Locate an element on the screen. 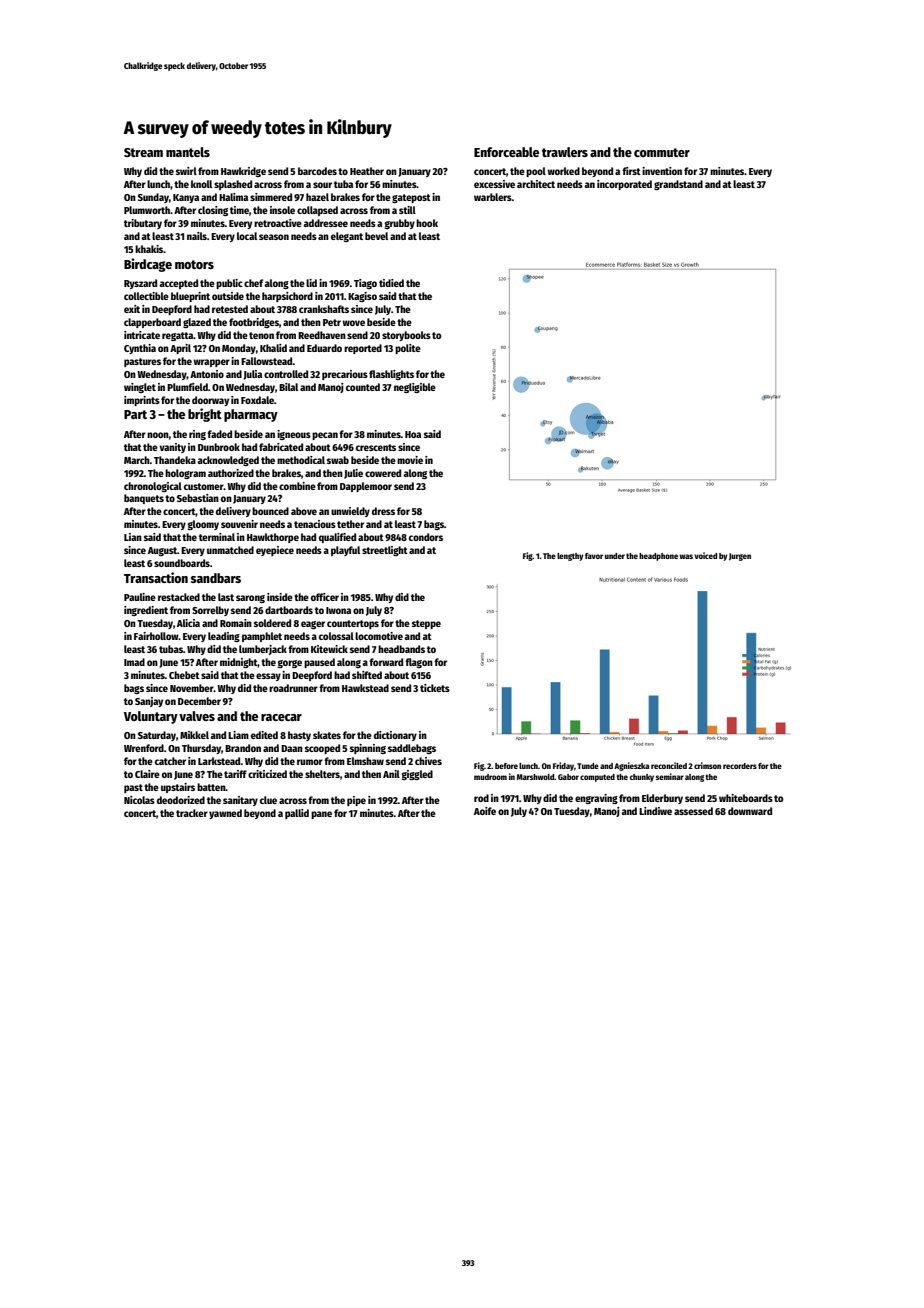 The width and height of the screenshot is (924, 1308). headphone is located at coordinates (658, 557).
